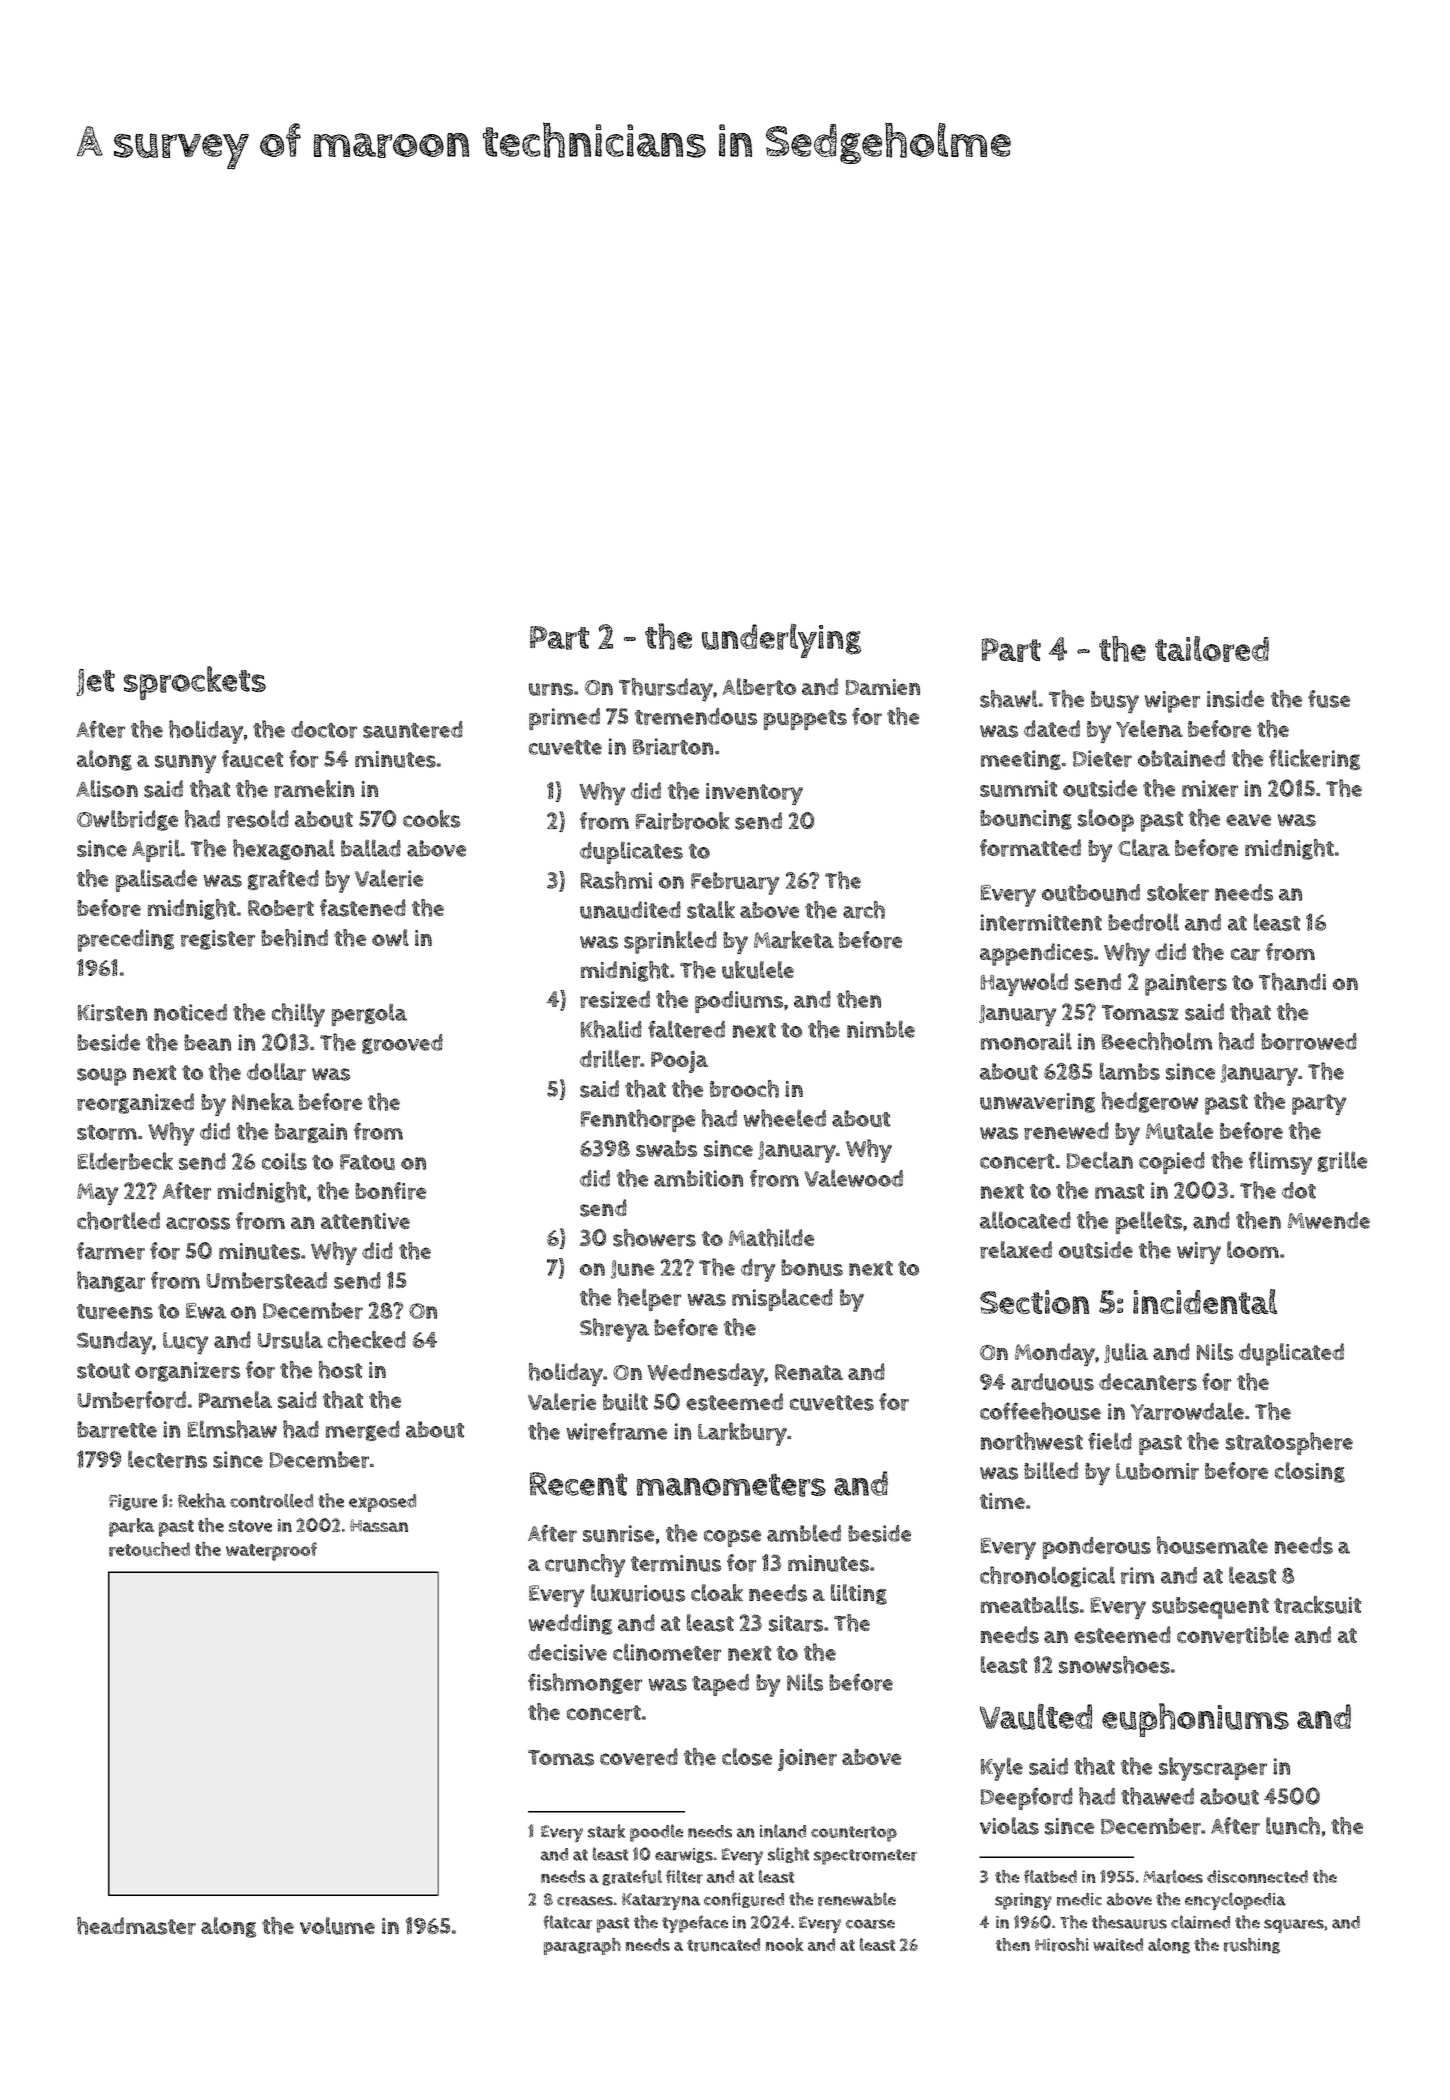 The image size is (1450, 2100). Describe the element at coordinates (149, 1549) in the screenshot. I see `retouched` at that location.
